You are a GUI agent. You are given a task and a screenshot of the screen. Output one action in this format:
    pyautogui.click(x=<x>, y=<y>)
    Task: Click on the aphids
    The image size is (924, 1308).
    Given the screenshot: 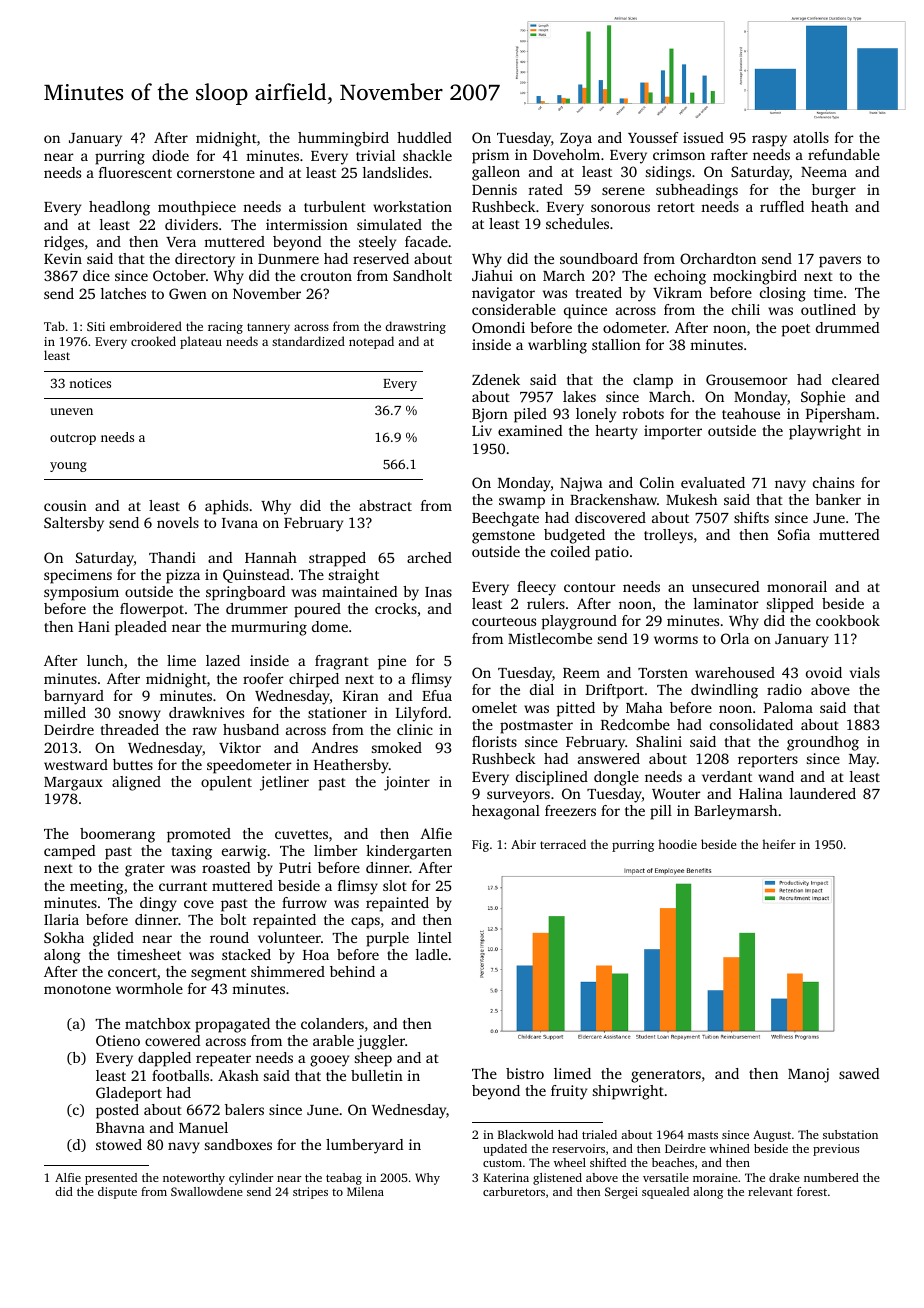 What is the action you would take?
    pyautogui.click(x=226, y=507)
